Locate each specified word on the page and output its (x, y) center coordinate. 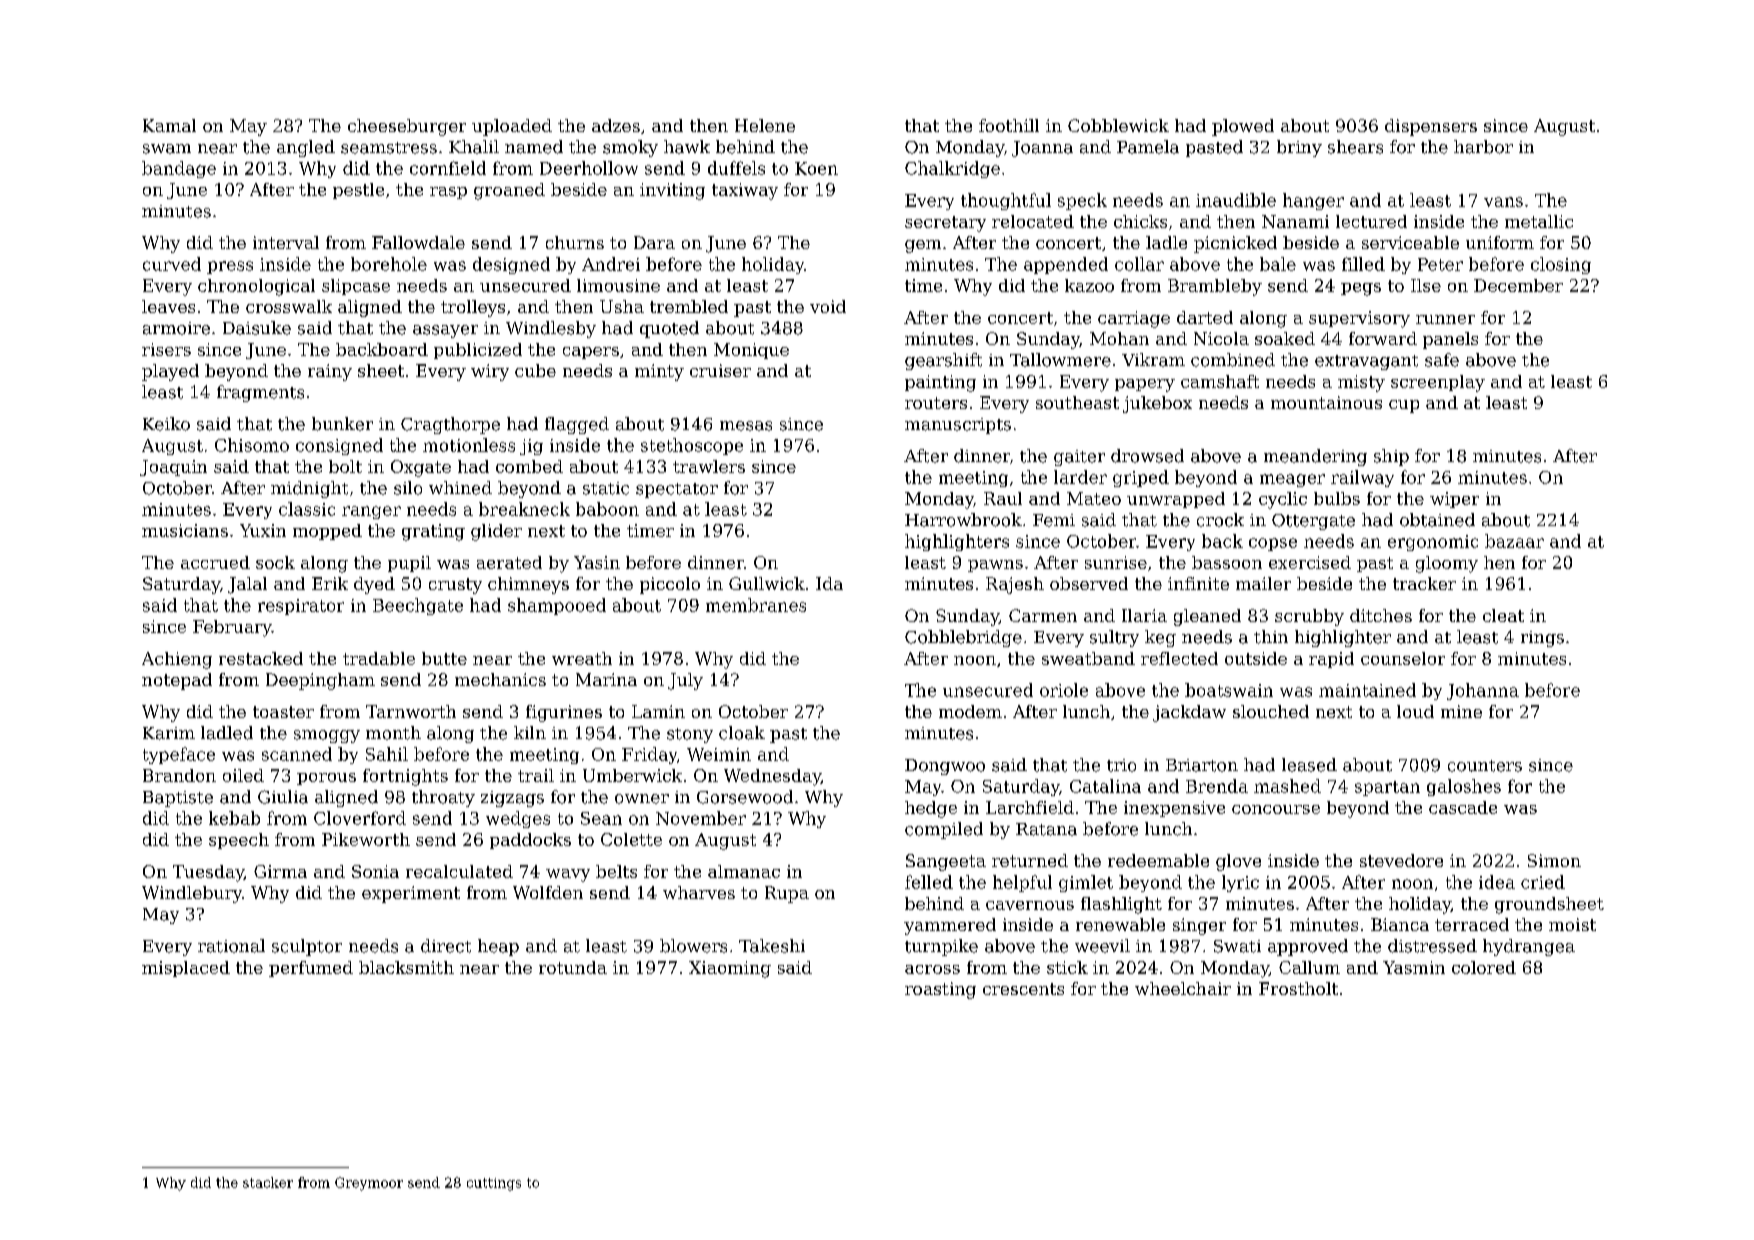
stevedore (1401, 860)
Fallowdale (418, 242)
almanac (744, 871)
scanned (297, 754)
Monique (751, 351)
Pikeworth (366, 839)
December (1518, 285)
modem (970, 711)
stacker (268, 1182)
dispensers (1431, 127)
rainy (330, 372)
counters (1485, 766)
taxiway (745, 191)
